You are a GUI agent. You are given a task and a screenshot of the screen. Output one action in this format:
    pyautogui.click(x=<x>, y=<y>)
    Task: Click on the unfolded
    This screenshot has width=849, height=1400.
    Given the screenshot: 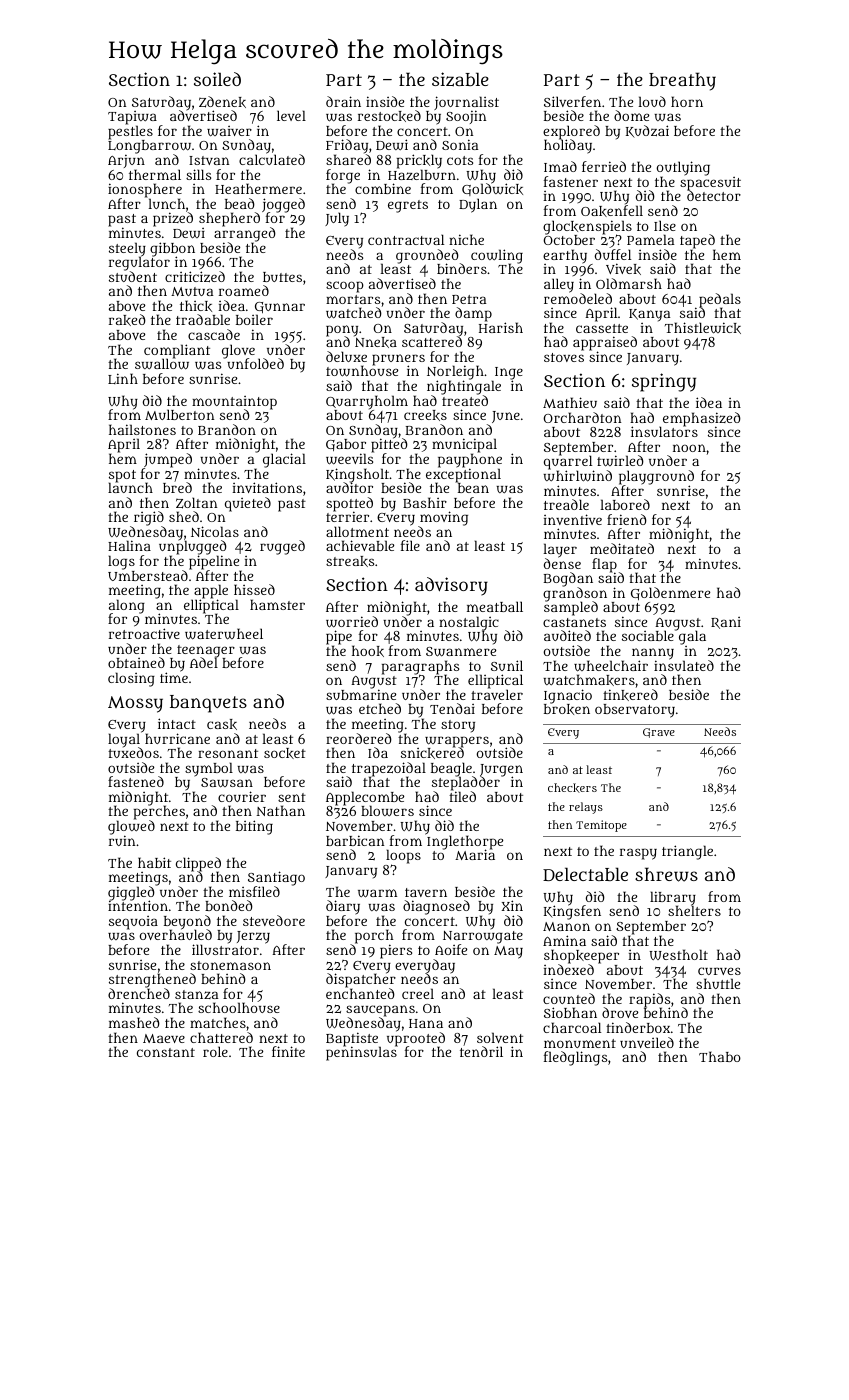 What is the action you would take?
    pyautogui.click(x=255, y=364)
